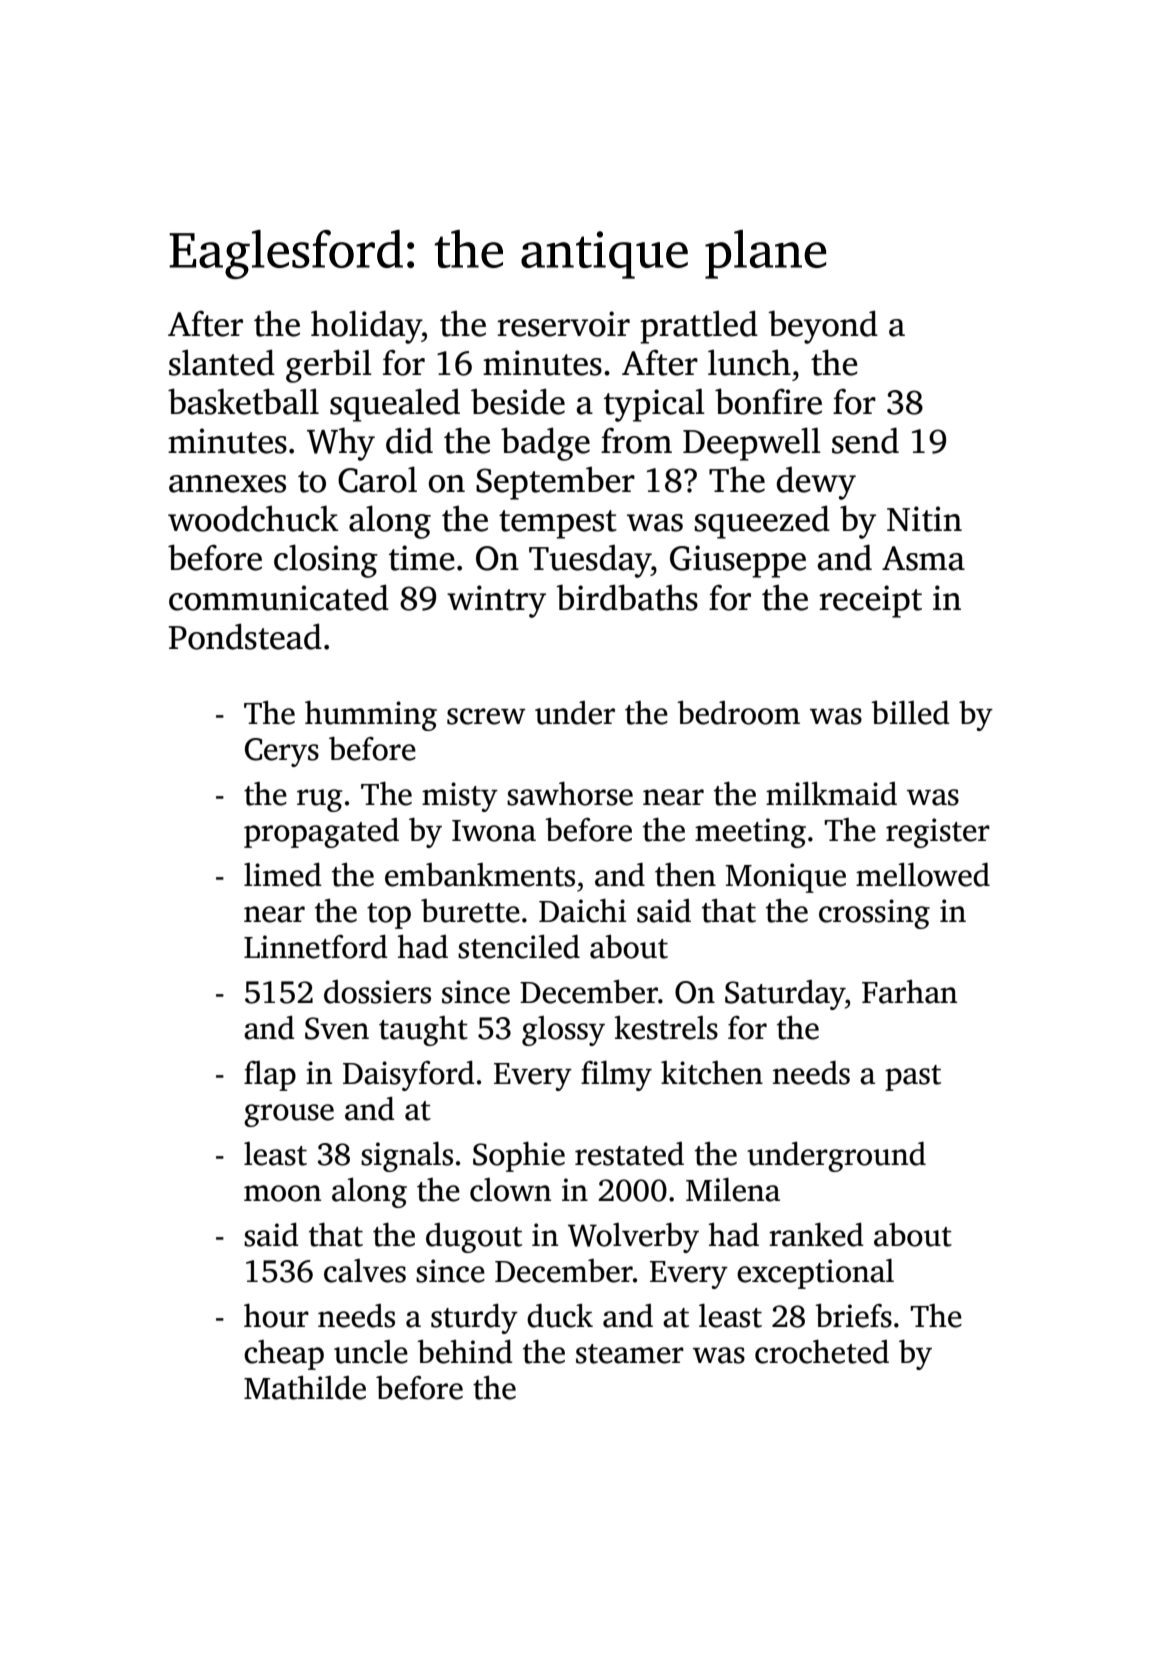 The width and height of the page is (1165, 1654). What do you see at coordinates (289, 1115) in the page?
I see `grouse` at bounding box center [289, 1115].
